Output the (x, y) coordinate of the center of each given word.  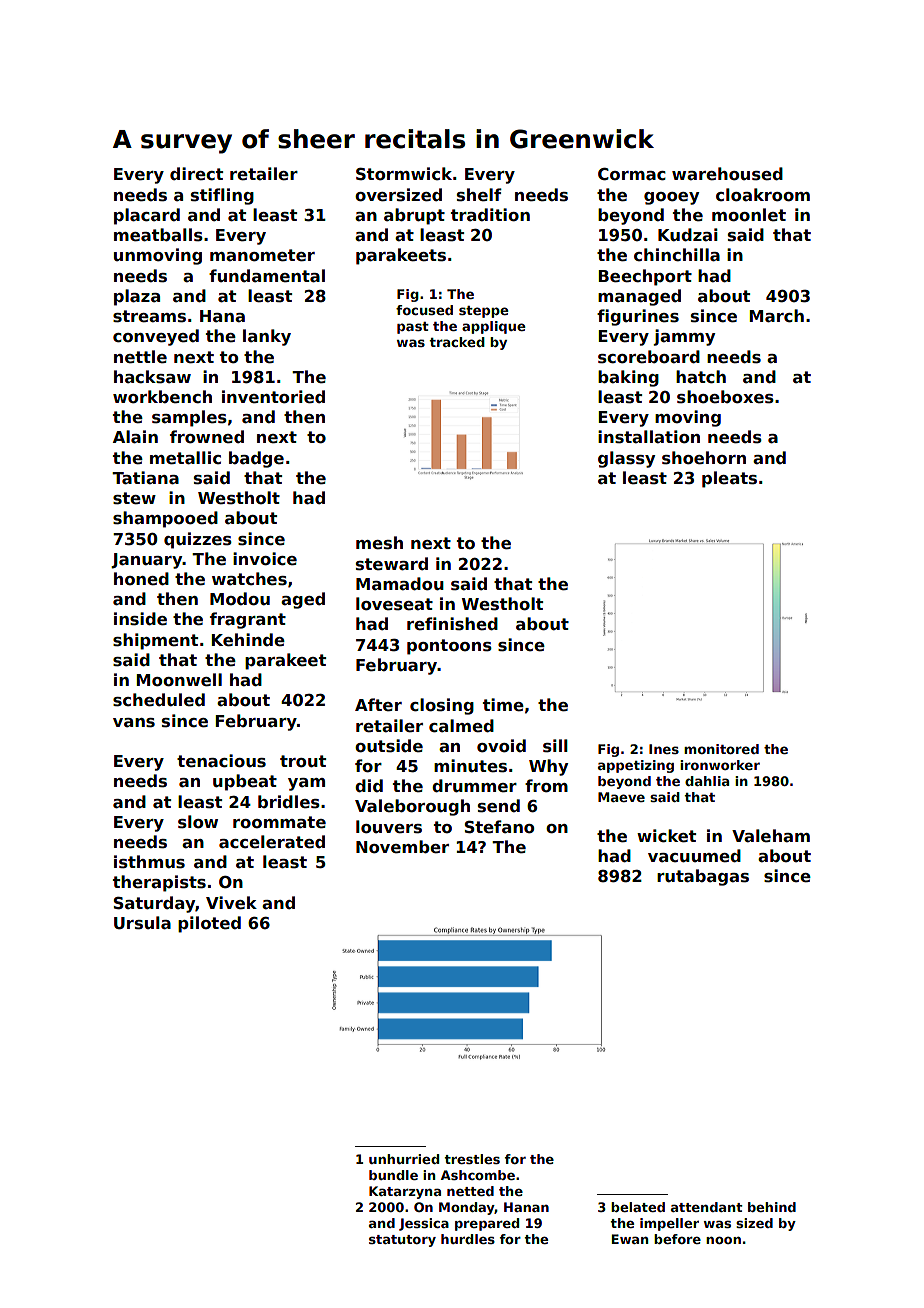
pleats (729, 479)
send (499, 806)
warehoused (727, 174)
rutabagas (703, 877)
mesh (379, 543)
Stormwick (404, 174)
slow (198, 822)
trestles (472, 1159)
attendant (707, 1207)
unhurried (404, 1159)
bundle (393, 1175)
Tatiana (145, 478)
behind (772, 1207)
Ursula (142, 923)
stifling (222, 196)
